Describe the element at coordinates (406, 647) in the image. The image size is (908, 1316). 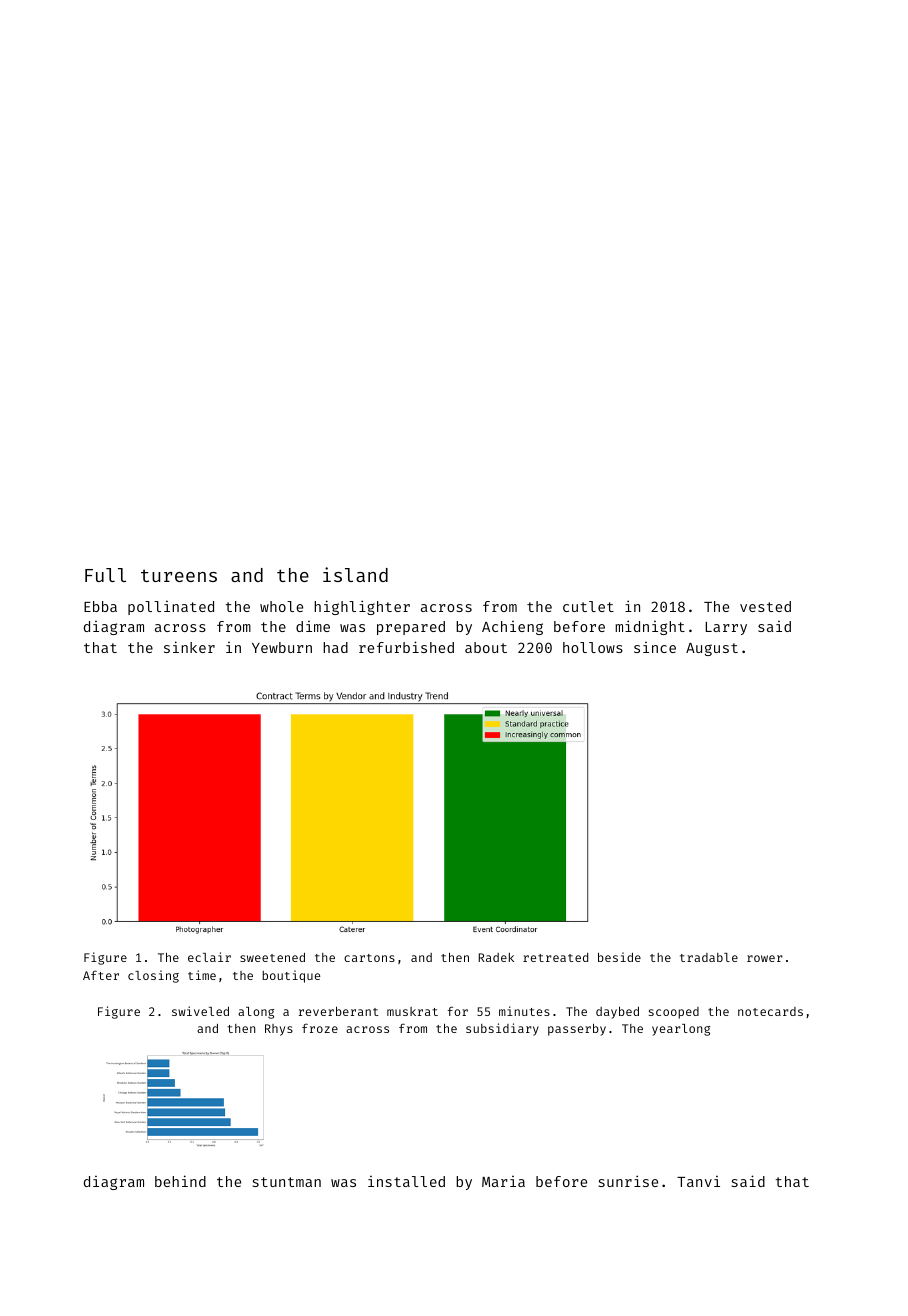
I see `refurbished` at that location.
